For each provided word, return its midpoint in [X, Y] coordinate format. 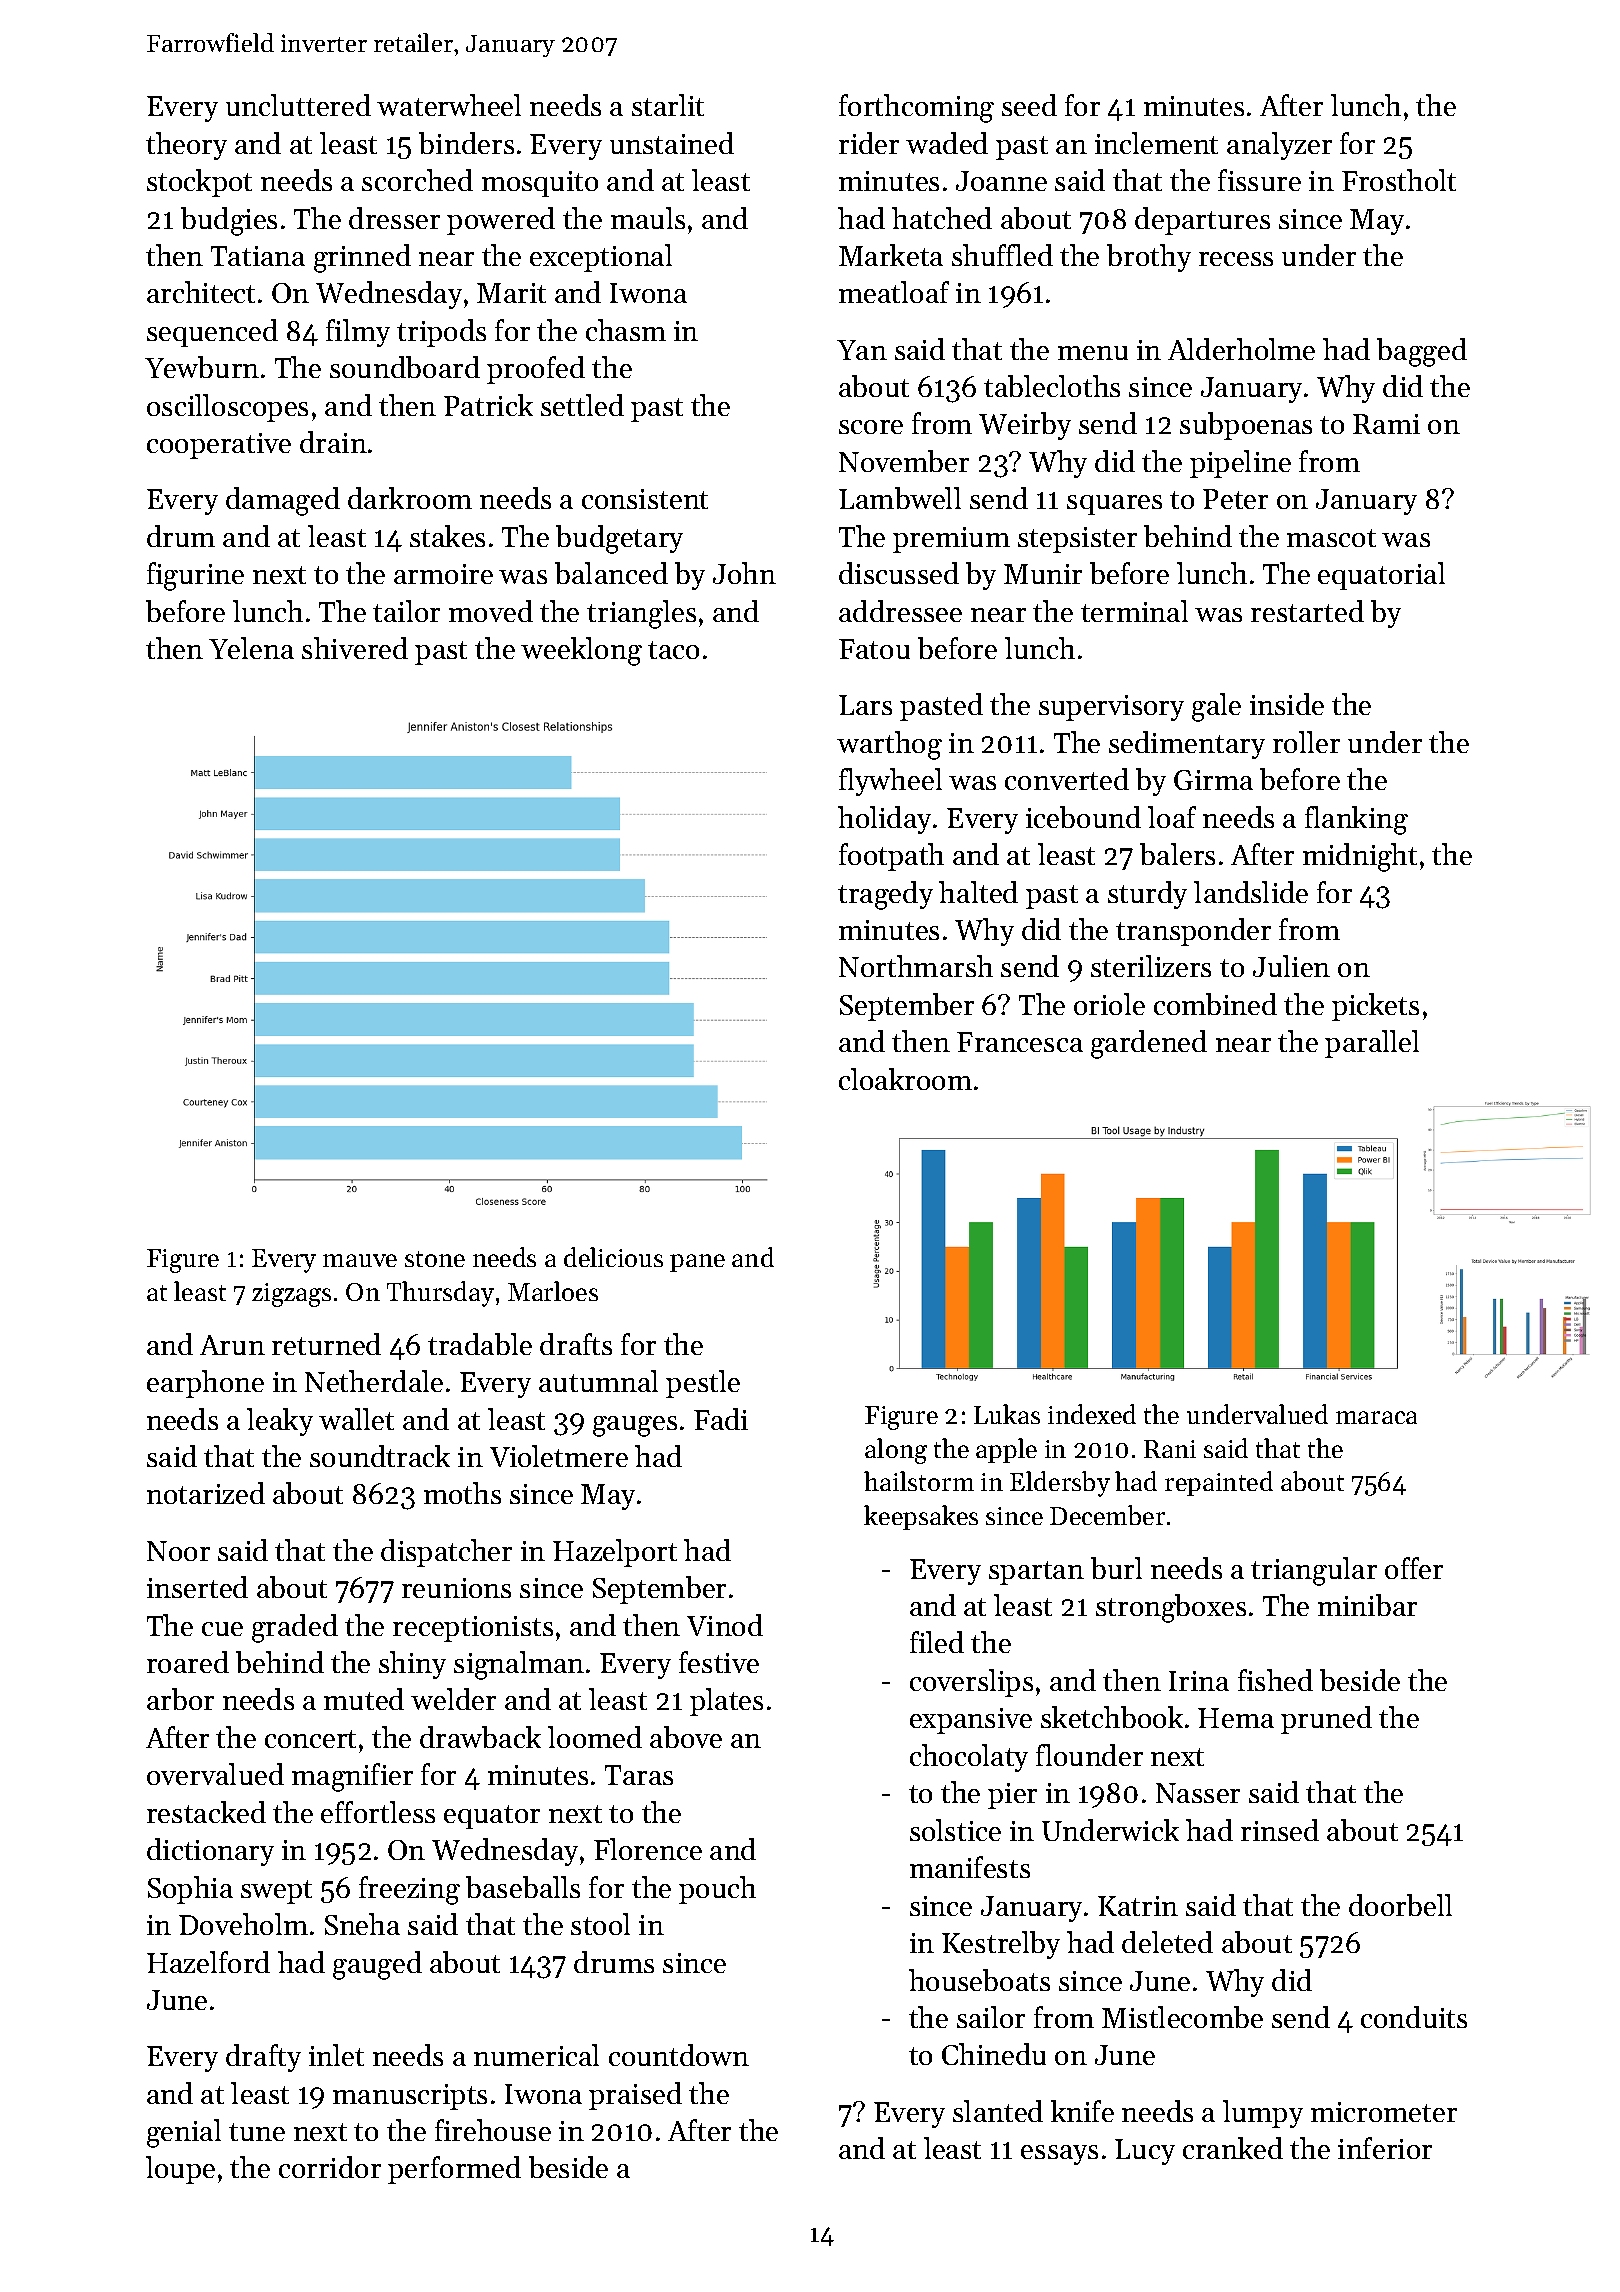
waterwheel [449, 105]
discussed [899, 573]
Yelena [251, 648]
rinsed [1280, 1830]
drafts [576, 1344]
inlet [336, 2055]
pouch [717, 1890]
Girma [1213, 780]
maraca [1376, 1417]
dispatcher [446, 1553]
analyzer [1279, 146]
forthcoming [916, 108]
